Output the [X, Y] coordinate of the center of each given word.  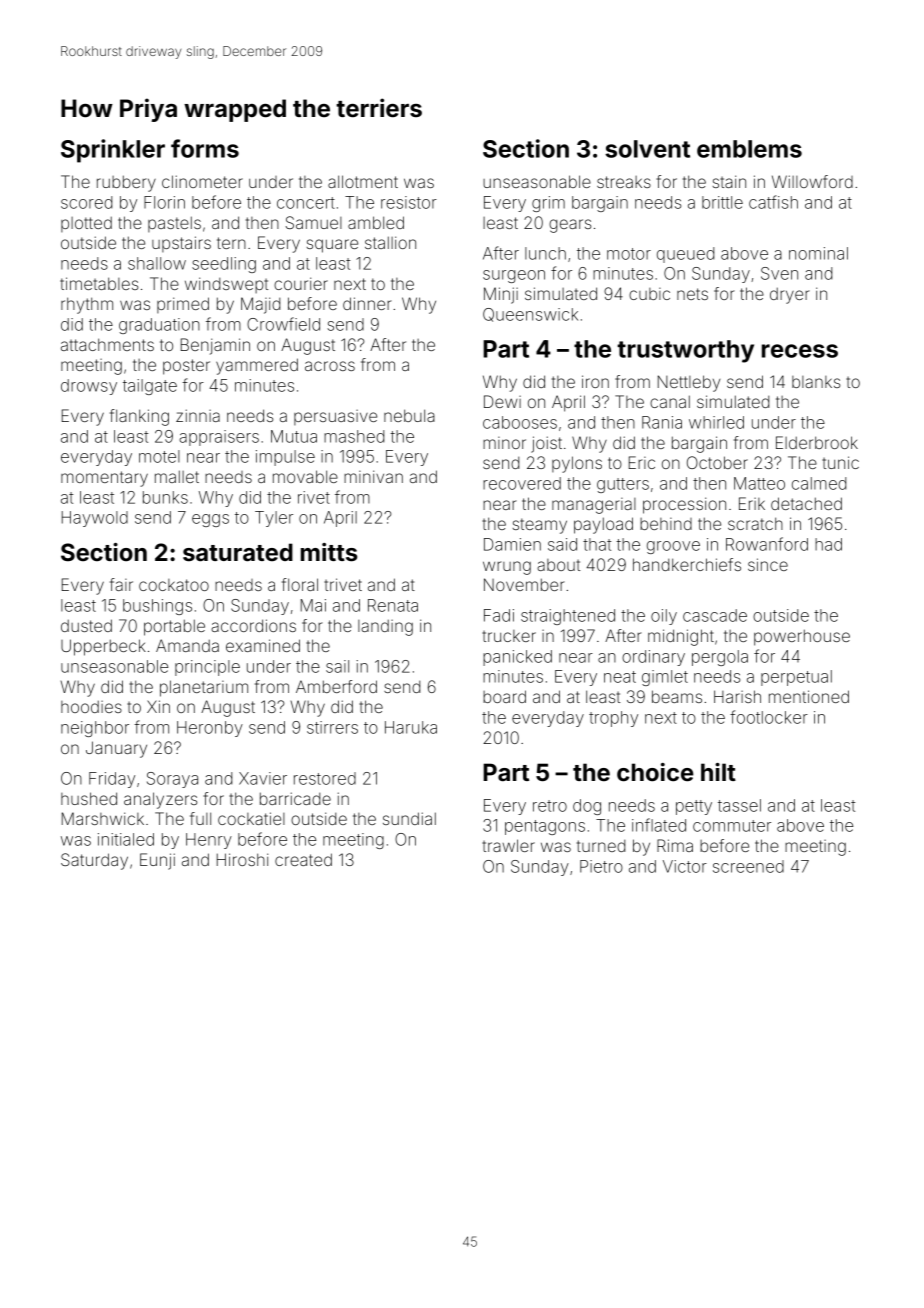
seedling [224, 265]
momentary [104, 479]
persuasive [335, 417]
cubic [649, 294]
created [303, 859]
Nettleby [689, 383]
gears [570, 226]
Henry [209, 841]
